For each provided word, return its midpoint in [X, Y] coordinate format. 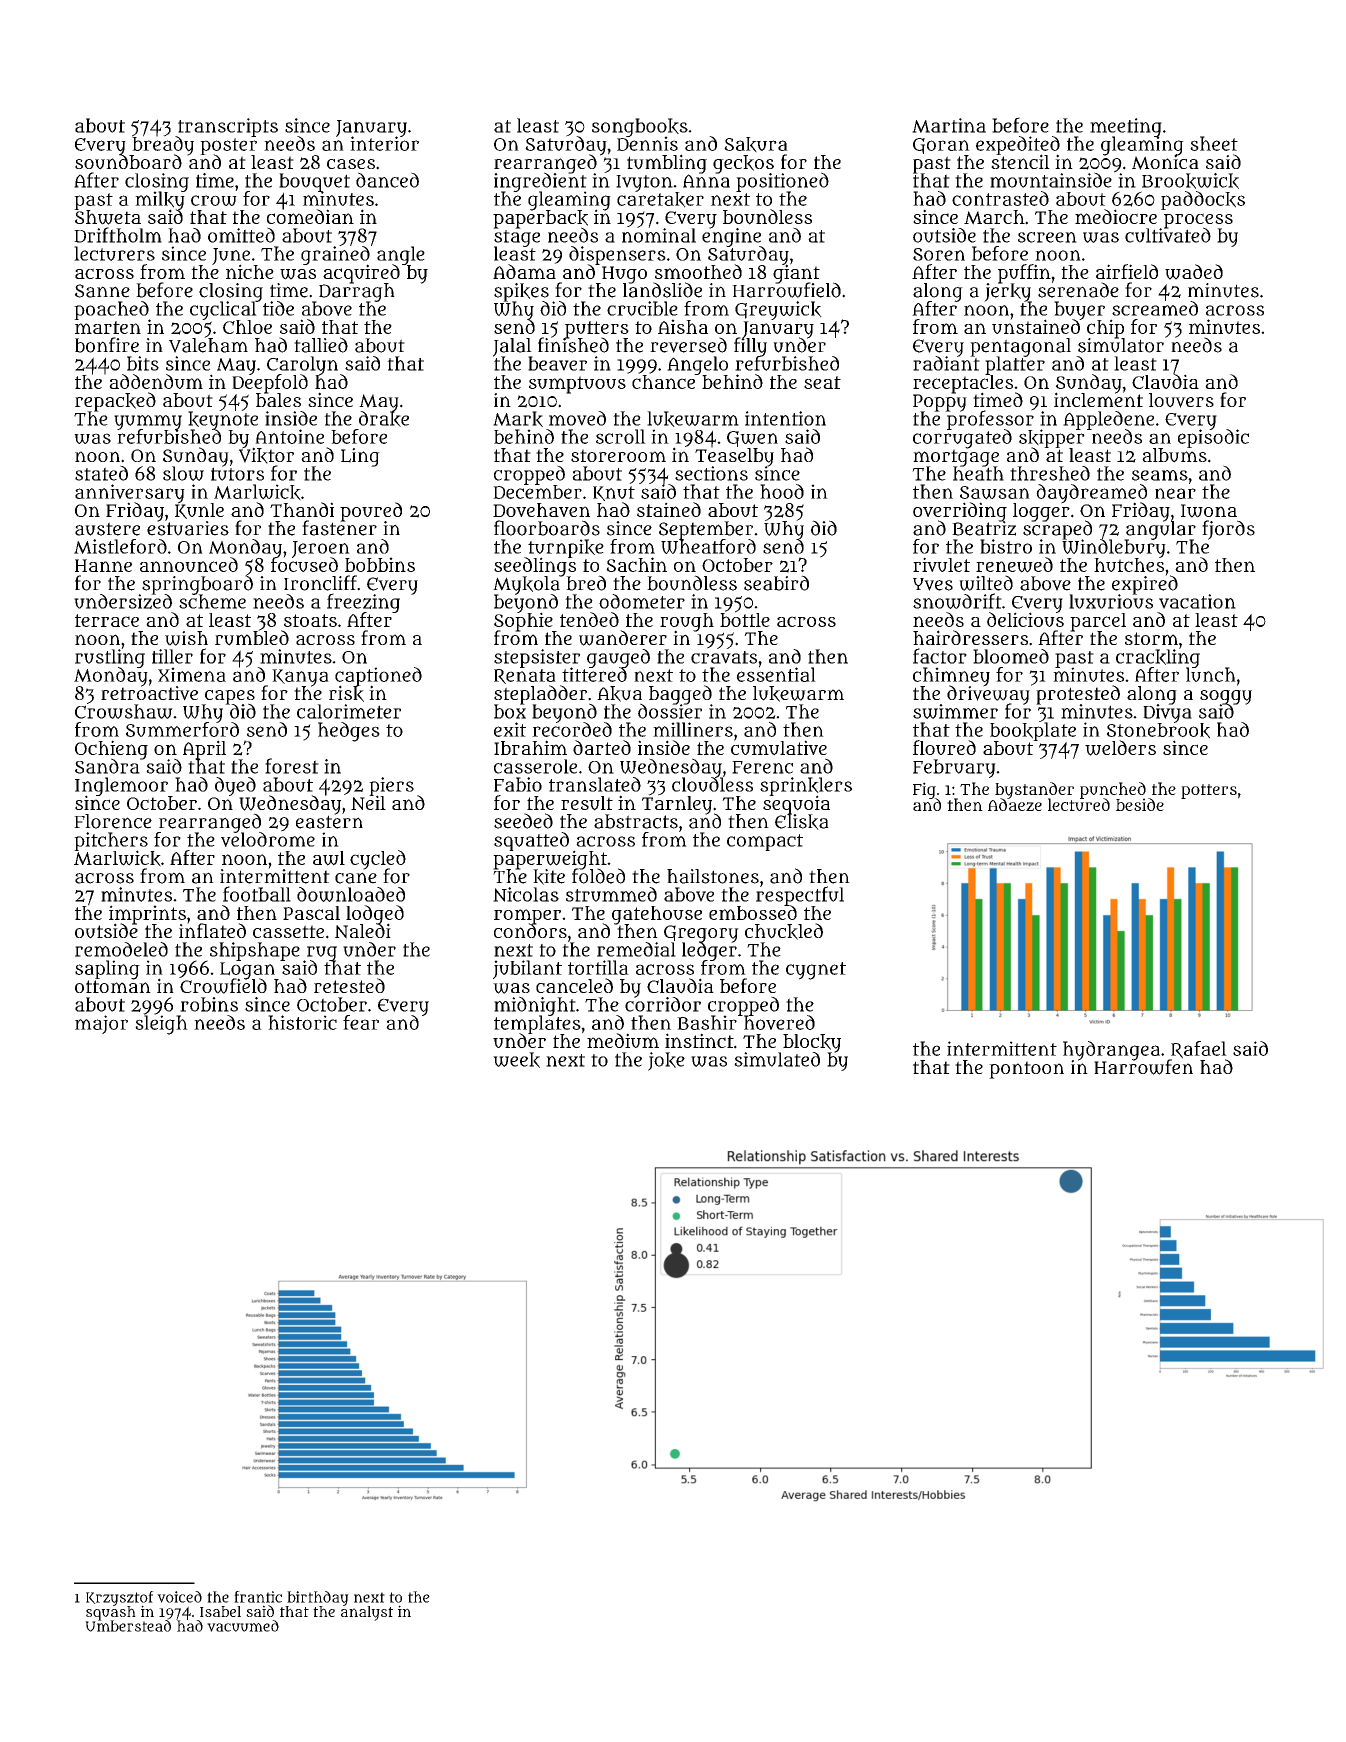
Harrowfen [1143, 1067]
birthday [318, 1598]
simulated [777, 1059]
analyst [367, 1613]
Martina [949, 125]
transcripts [226, 127]
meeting [1126, 127]
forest [292, 766]
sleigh [161, 1025]
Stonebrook [1158, 731]
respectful [800, 896]
